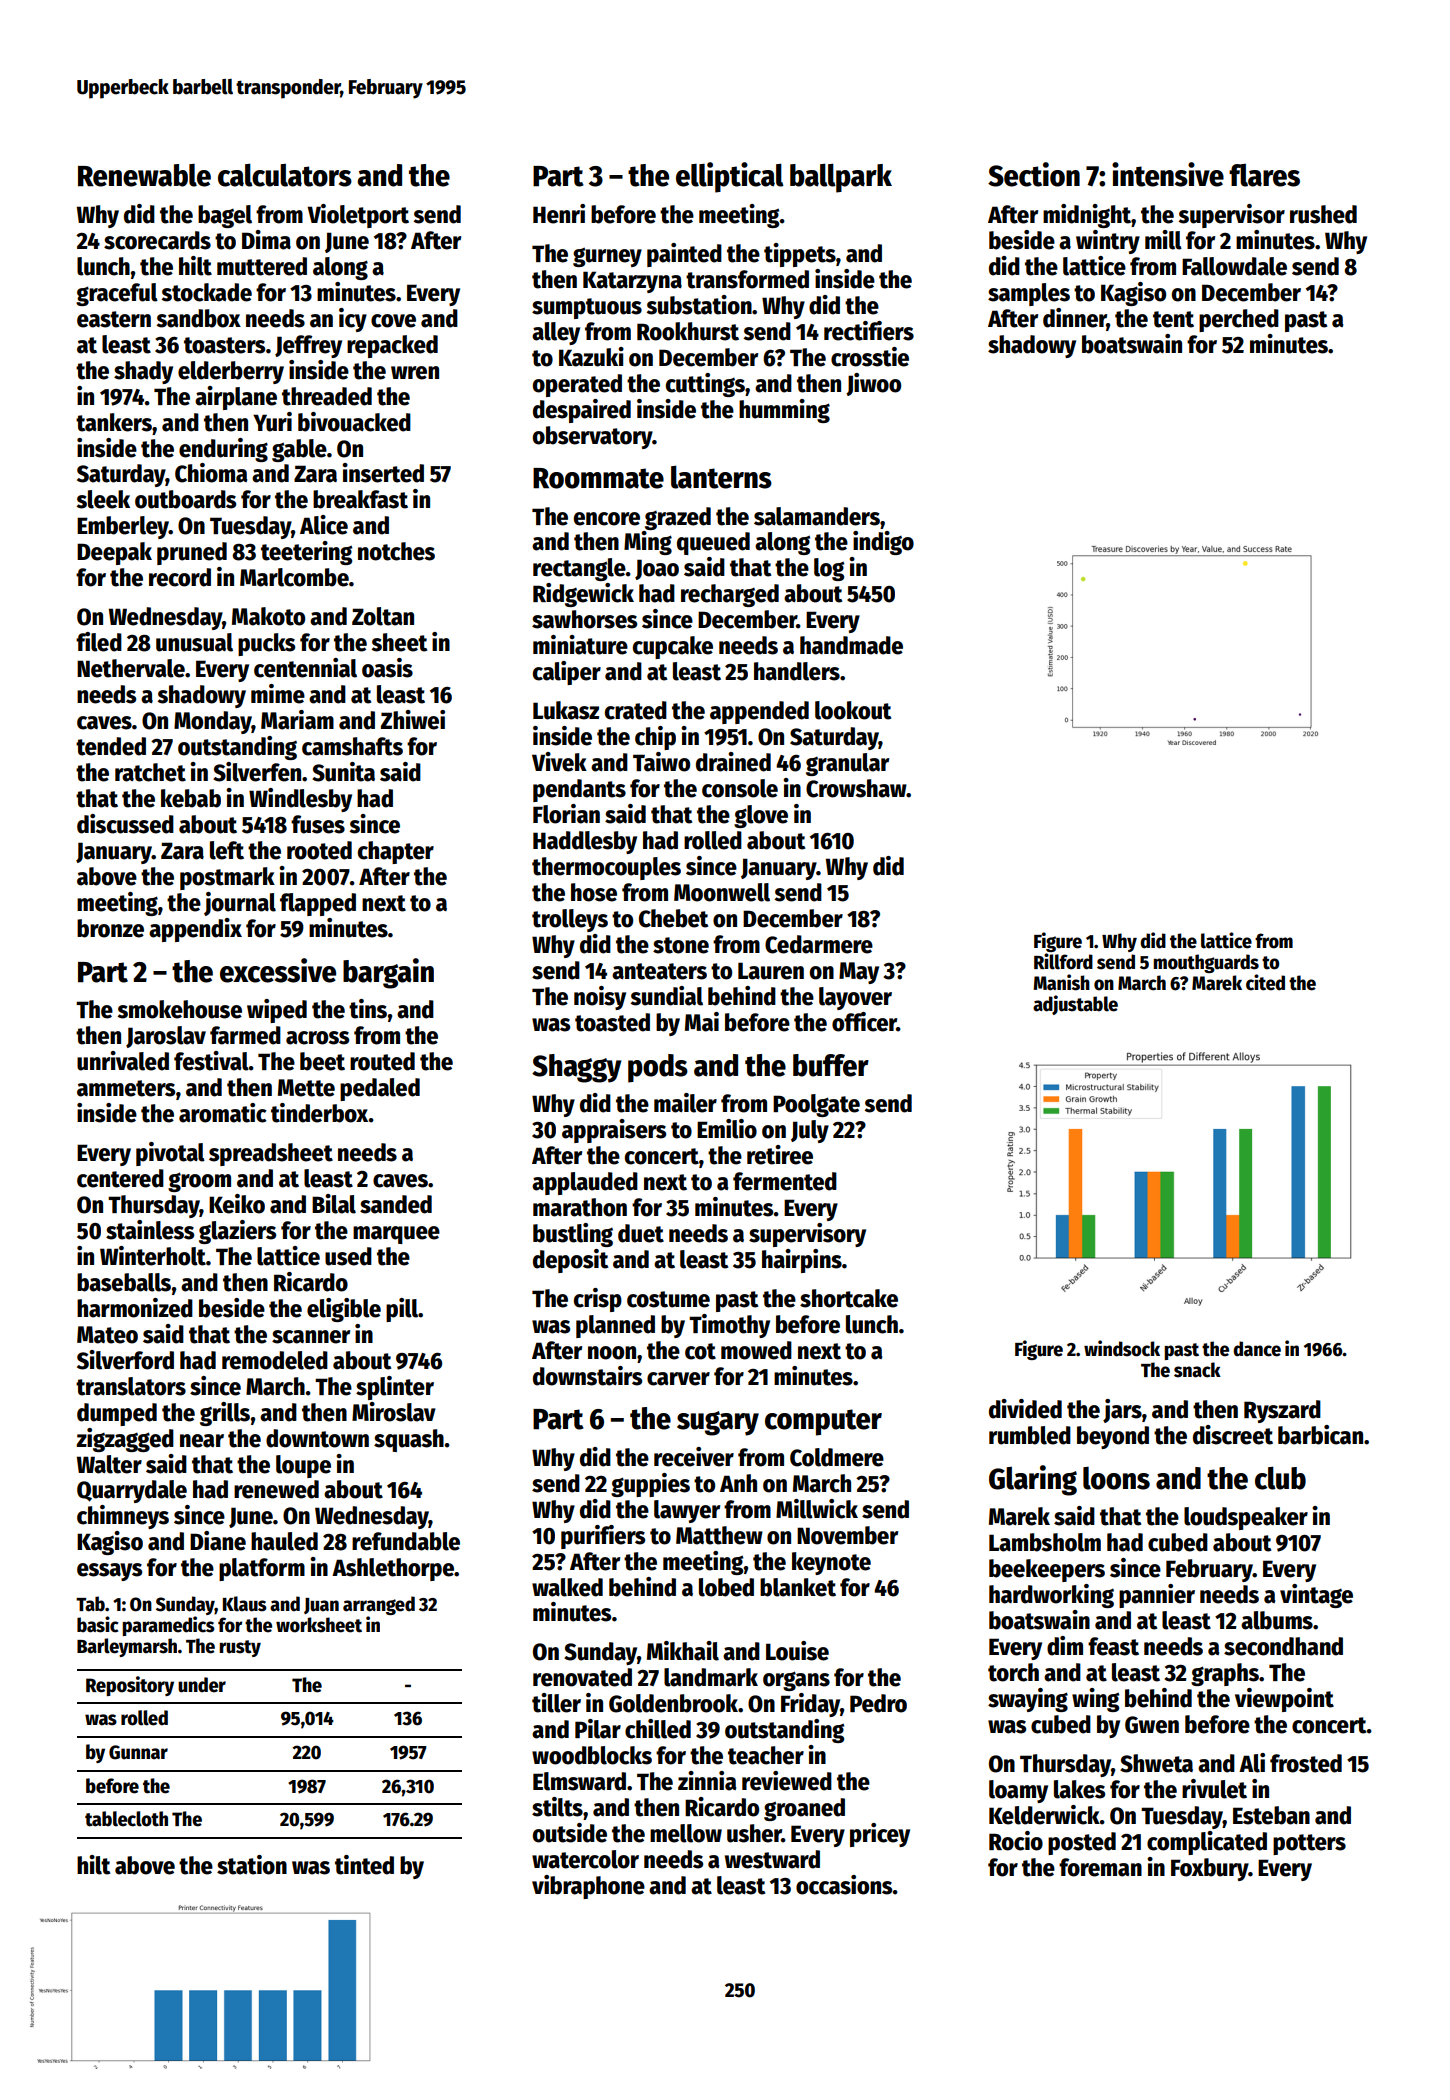 The height and width of the screenshot is (2100, 1450). I want to click on scanner, so click(311, 1337).
